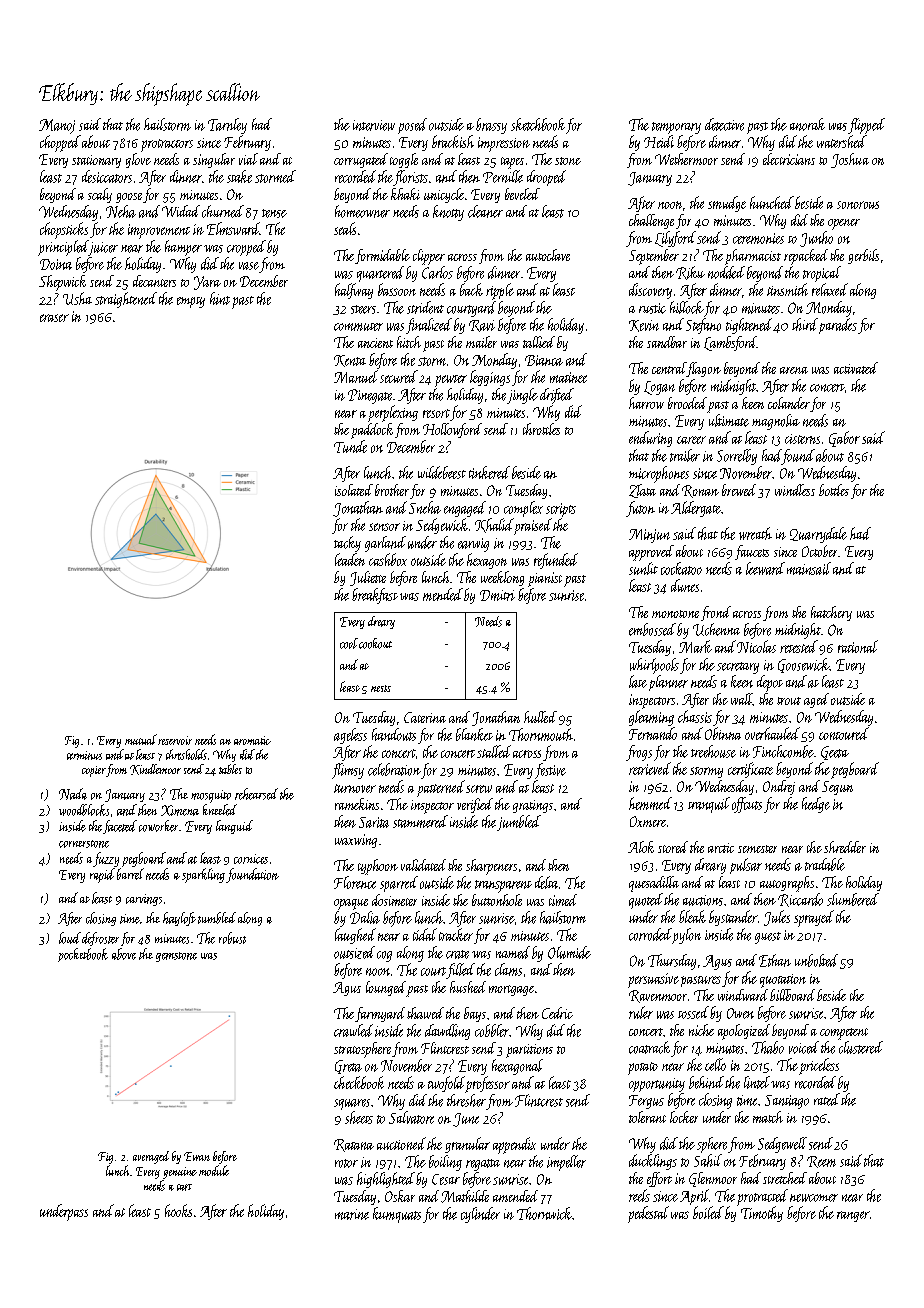 The width and height of the document is (924, 1308). Describe the element at coordinates (180, 1173) in the document. I see `genuine` at that location.
